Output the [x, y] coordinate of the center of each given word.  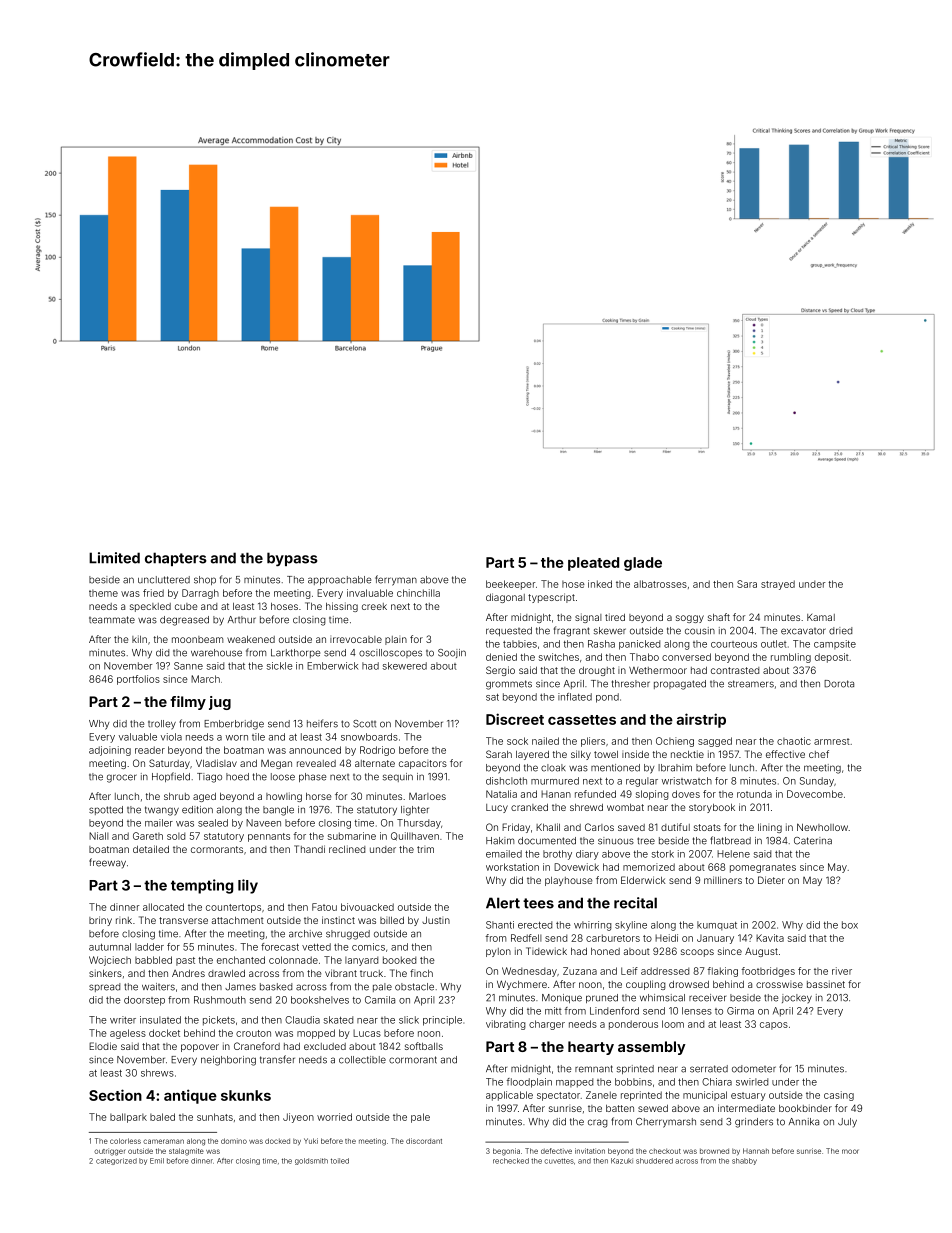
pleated [593, 564]
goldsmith [311, 1161]
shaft [719, 617]
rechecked [511, 1161]
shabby [744, 1161]
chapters [176, 559]
